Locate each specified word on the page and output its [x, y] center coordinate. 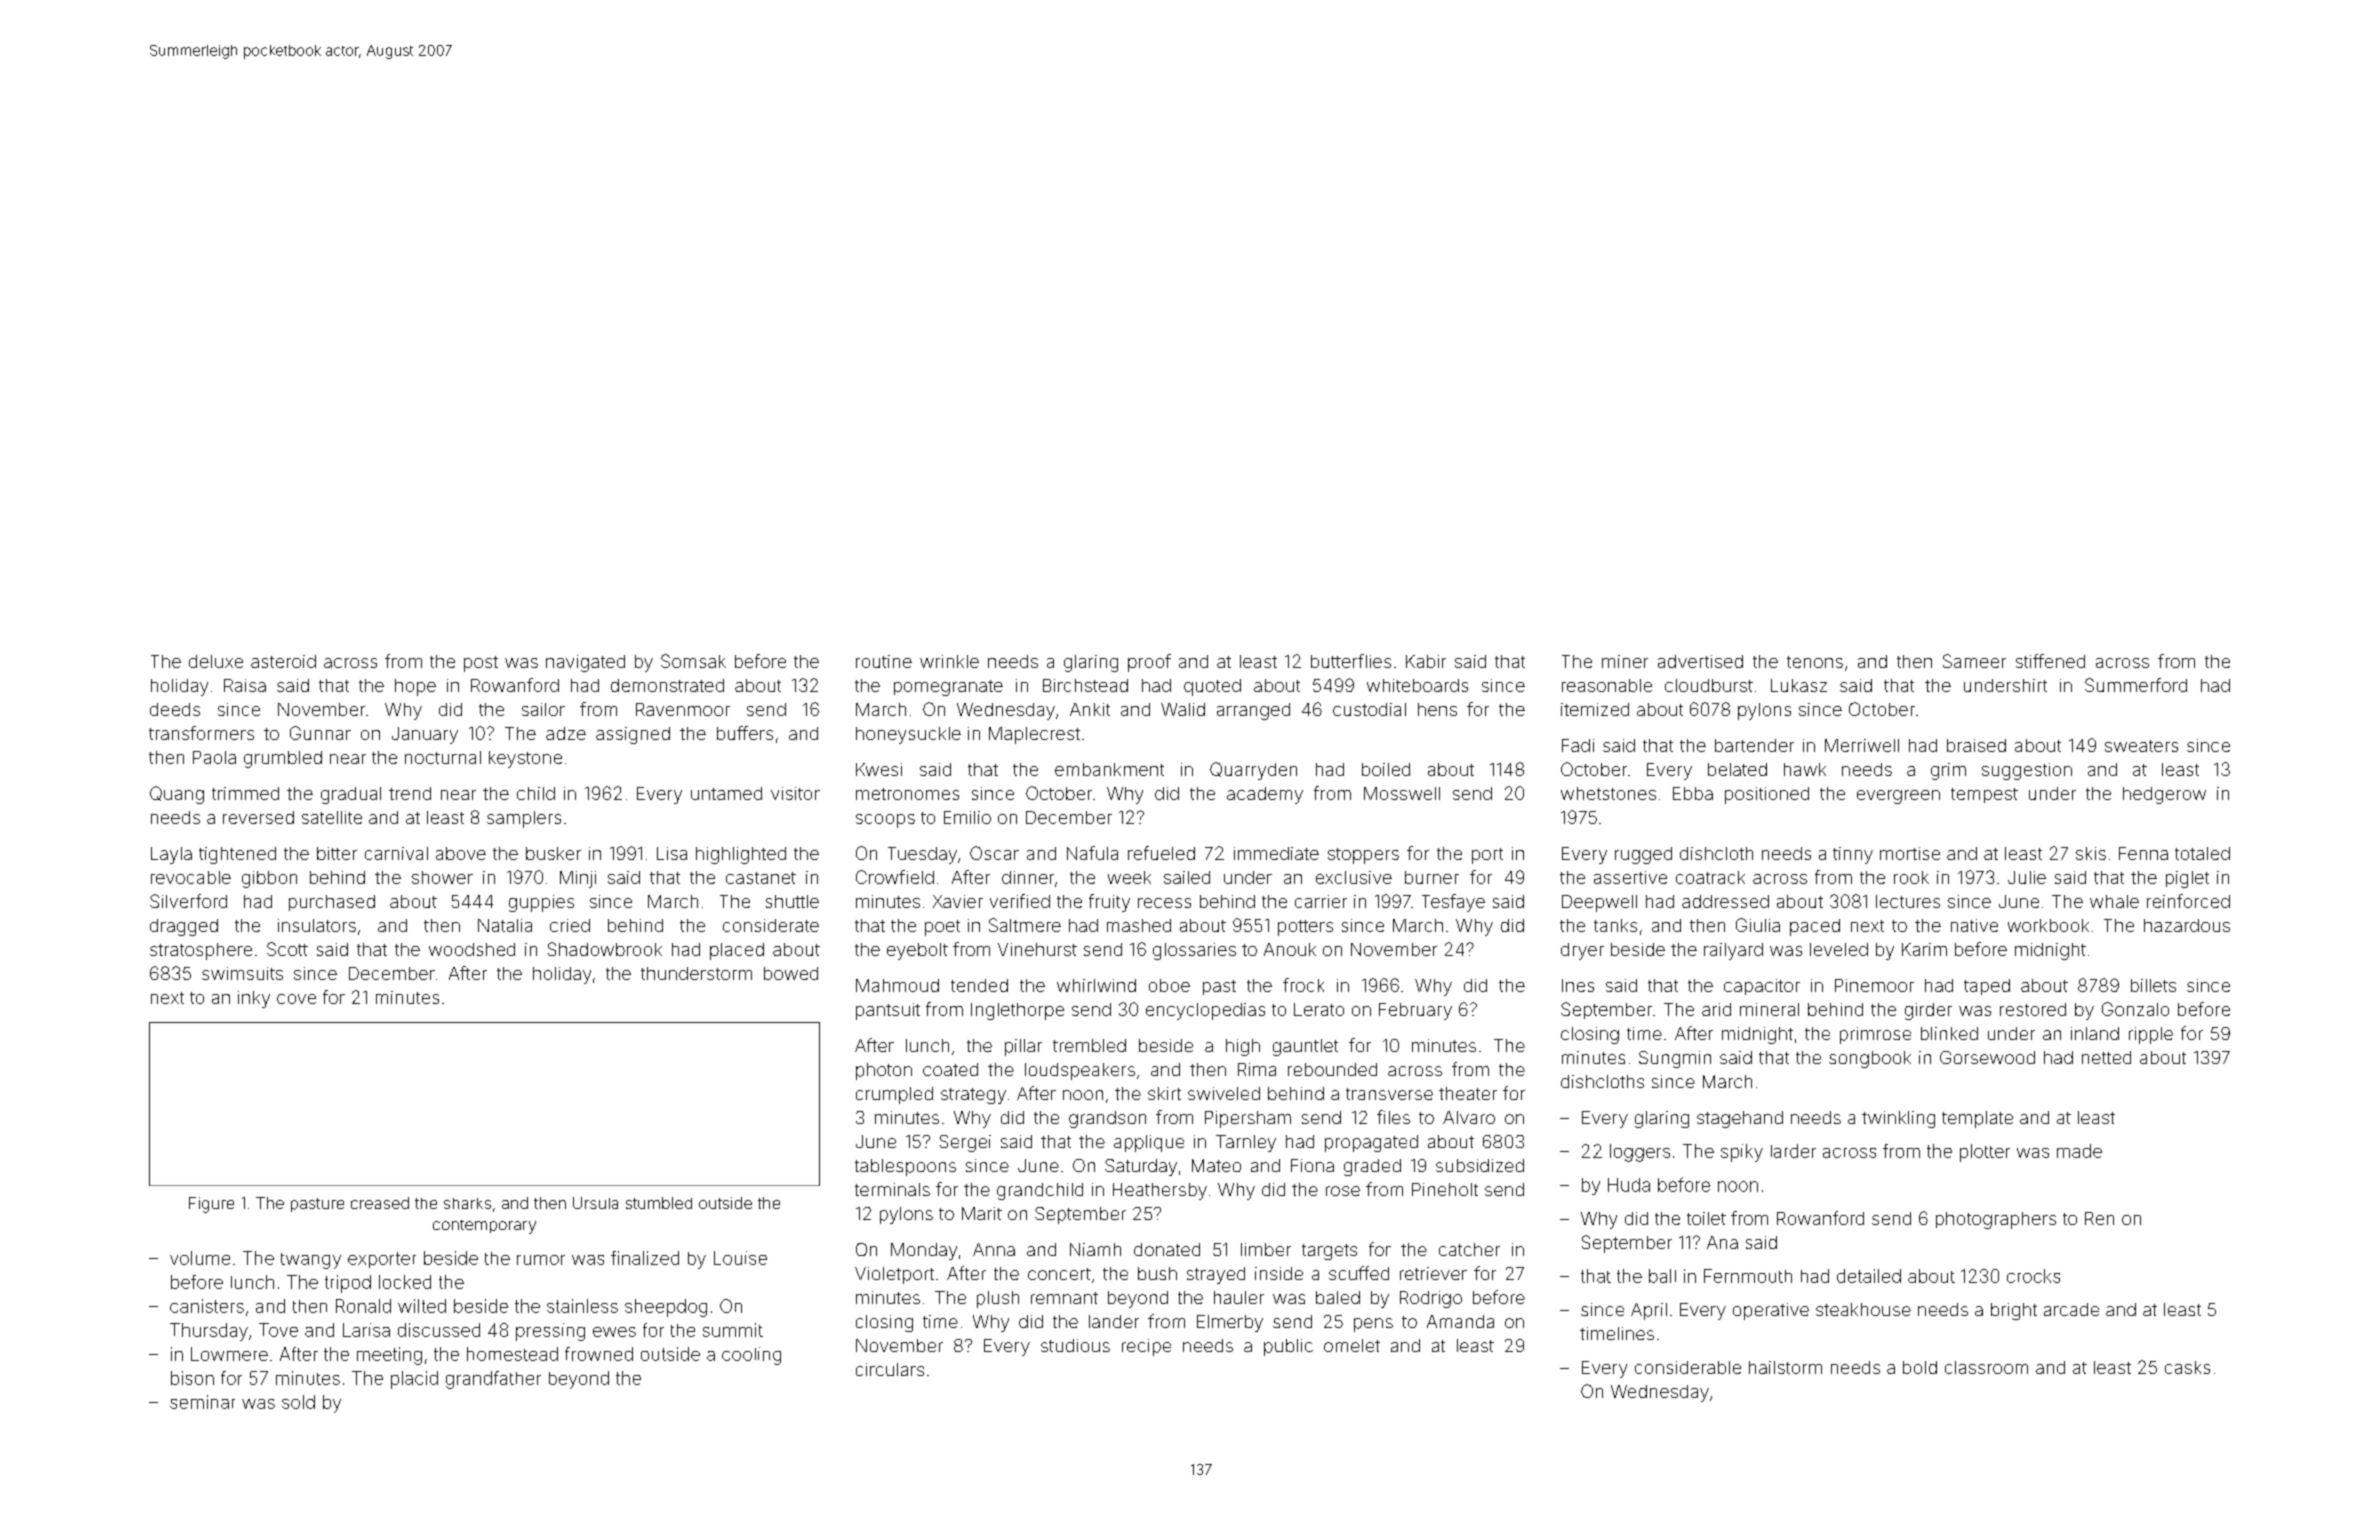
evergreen [1898, 797]
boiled [1386, 769]
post [481, 664]
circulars [890, 1369]
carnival [396, 853]
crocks [2033, 1276]
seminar [202, 1402]
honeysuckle [908, 735]
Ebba [1693, 793]
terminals [892, 1189]
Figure [211, 1205]
